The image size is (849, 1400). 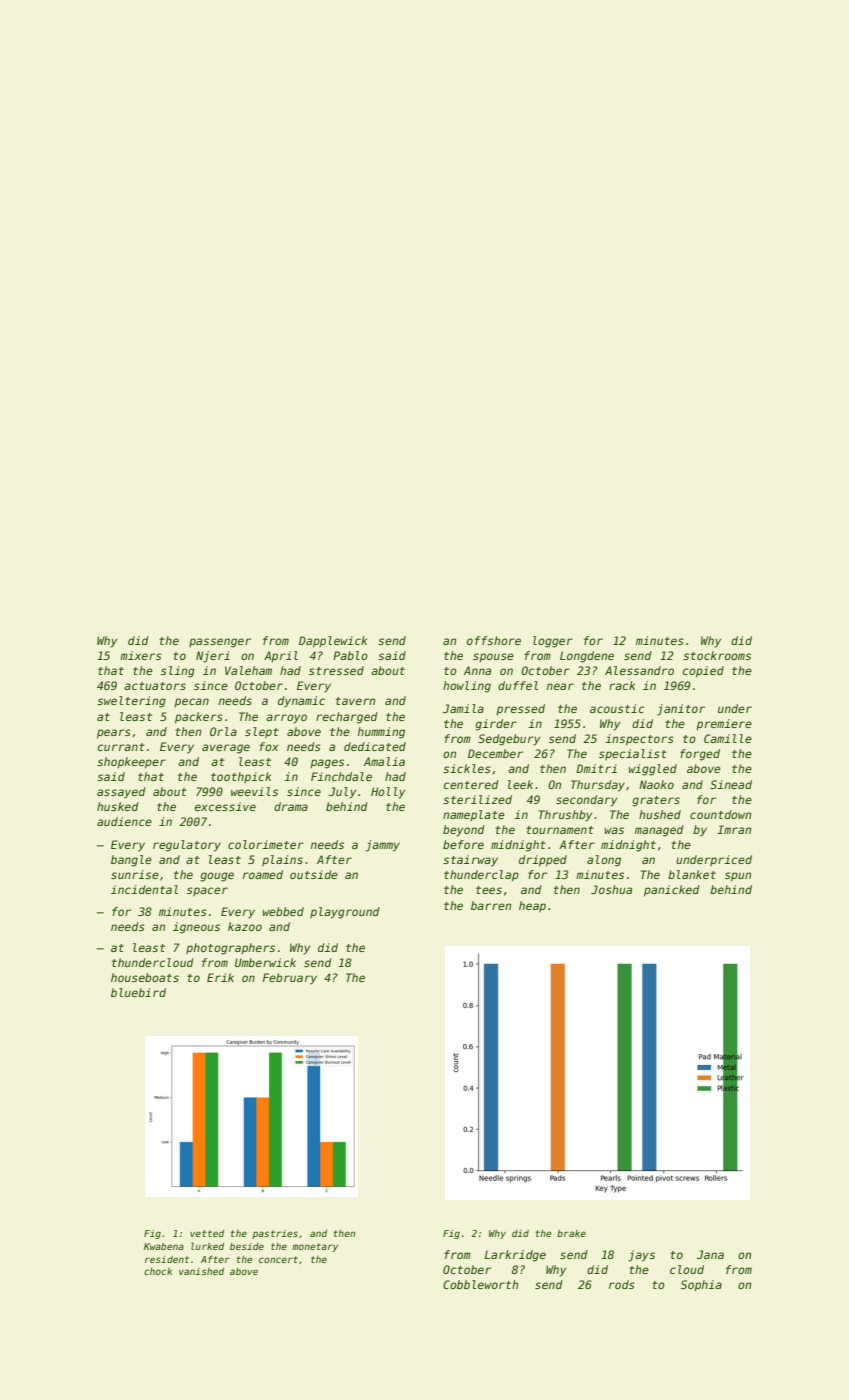 I want to click on acoustic, so click(x=617, y=708).
